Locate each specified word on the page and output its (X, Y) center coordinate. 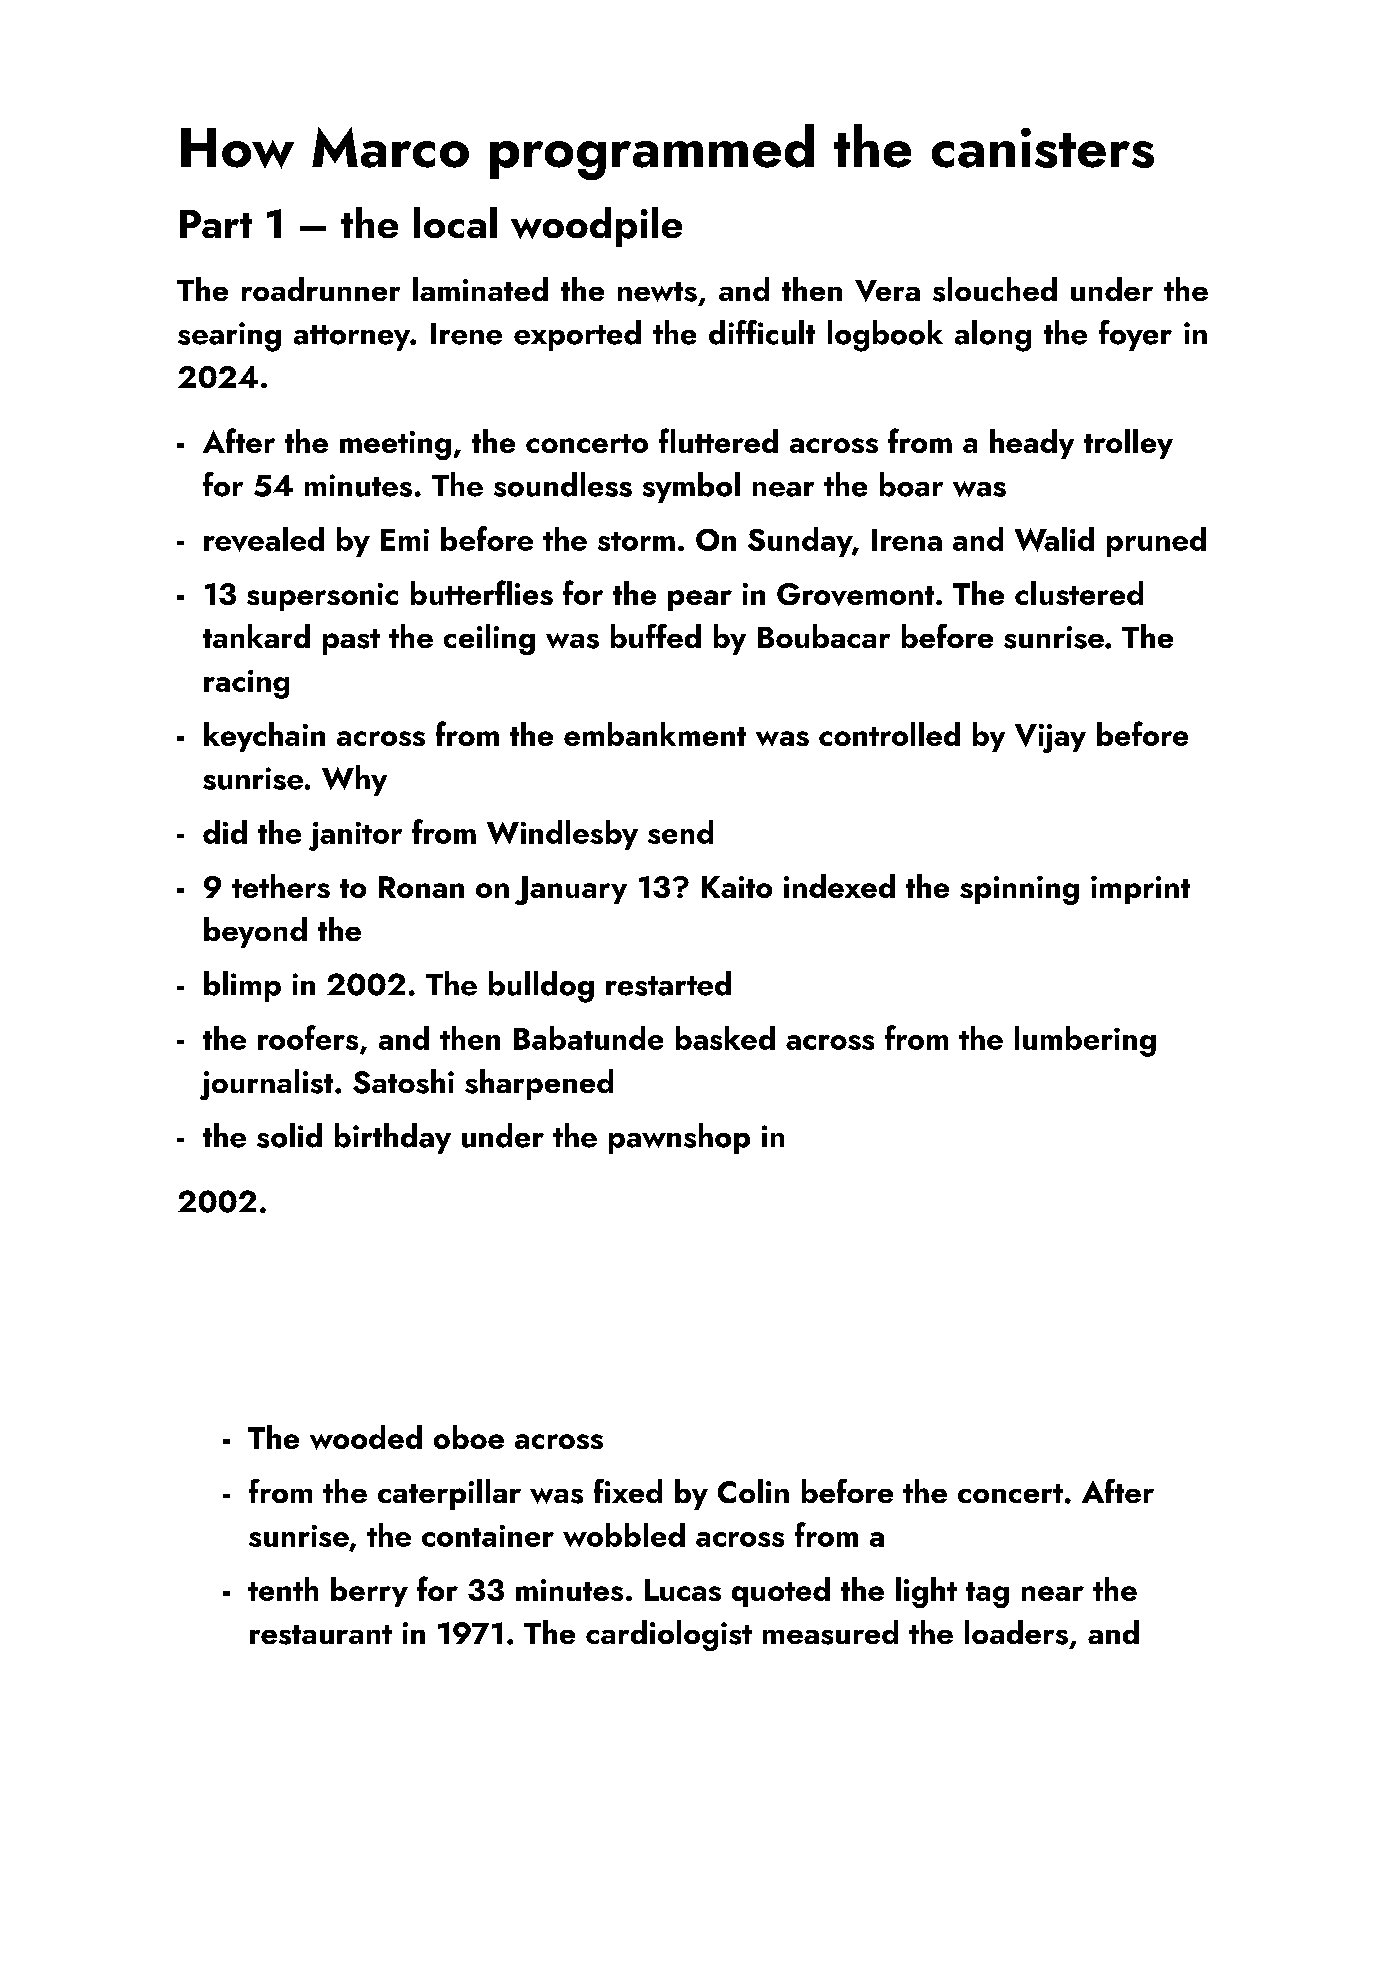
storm (636, 541)
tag (987, 1595)
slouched (995, 289)
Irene (466, 334)
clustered (1079, 593)
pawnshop (679, 1138)
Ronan (421, 887)
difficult (762, 332)
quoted (781, 1592)
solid (289, 1135)
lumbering (1085, 1041)
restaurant (321, 1635)
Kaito (737, 887)
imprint (1140, 890)
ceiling (489, 639)
